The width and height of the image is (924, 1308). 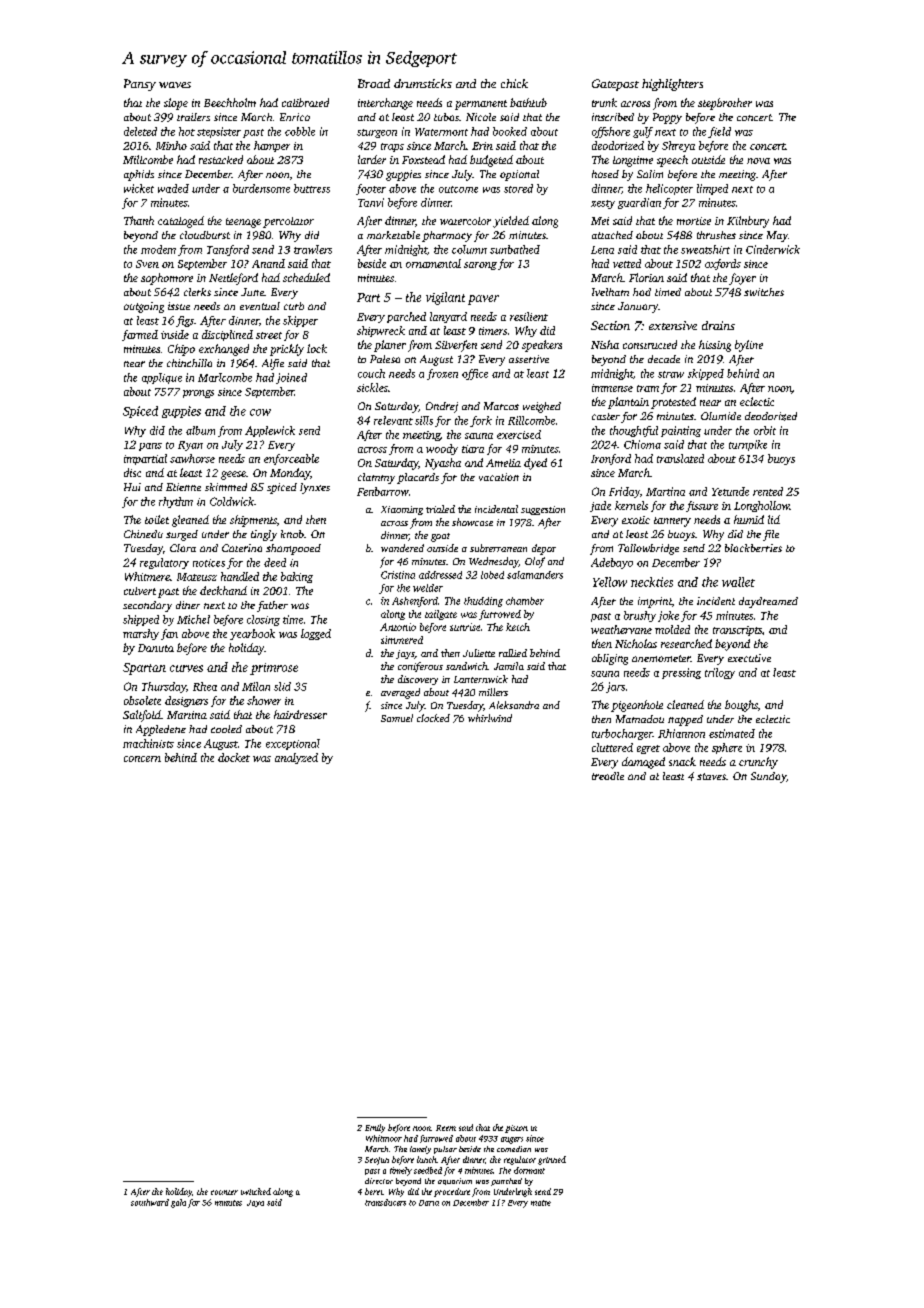 What do you see at coordinates (493, 692) in the image?
I see `millers` at bounding box center [493, 692].
